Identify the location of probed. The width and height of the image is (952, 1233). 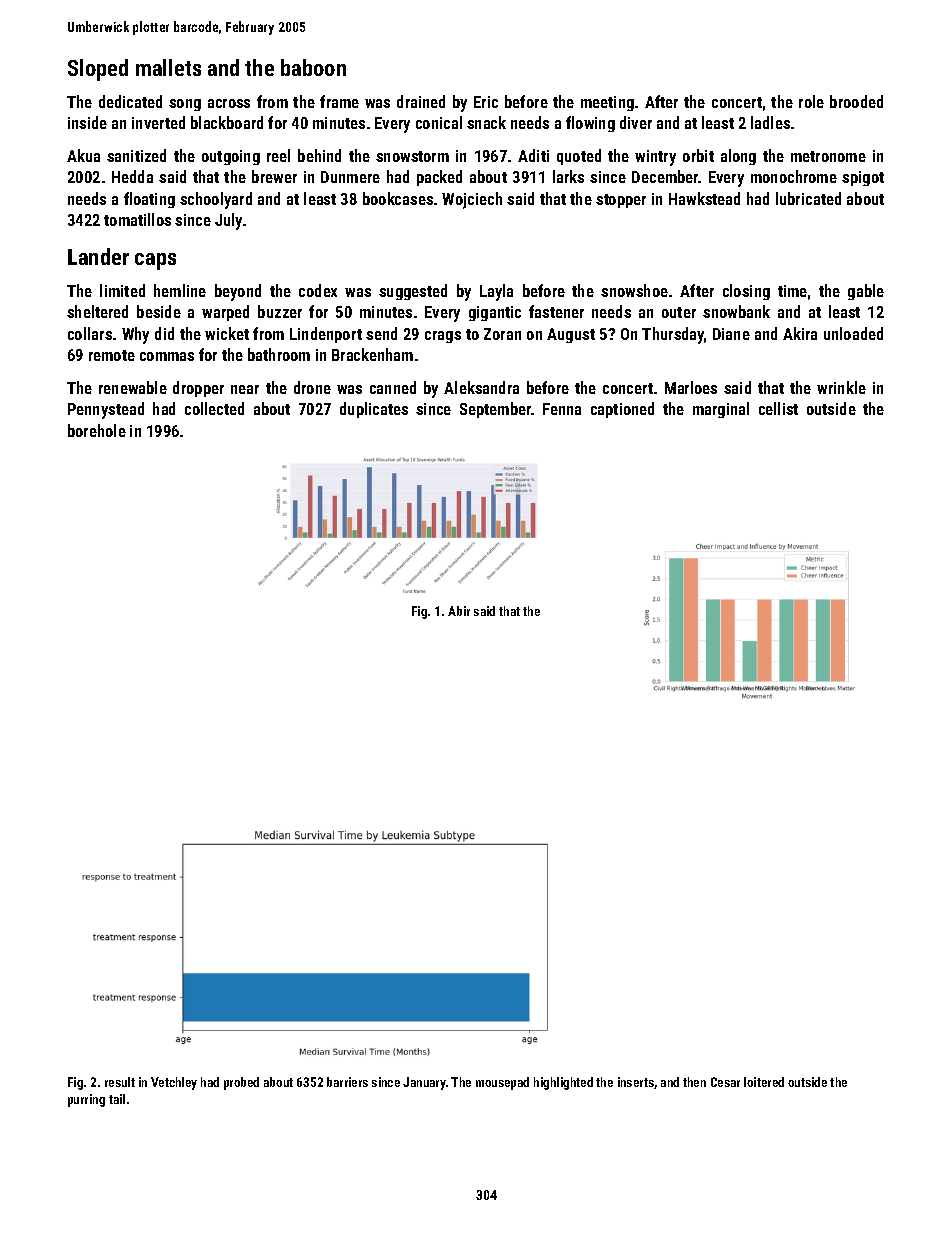
(241, 1083).
